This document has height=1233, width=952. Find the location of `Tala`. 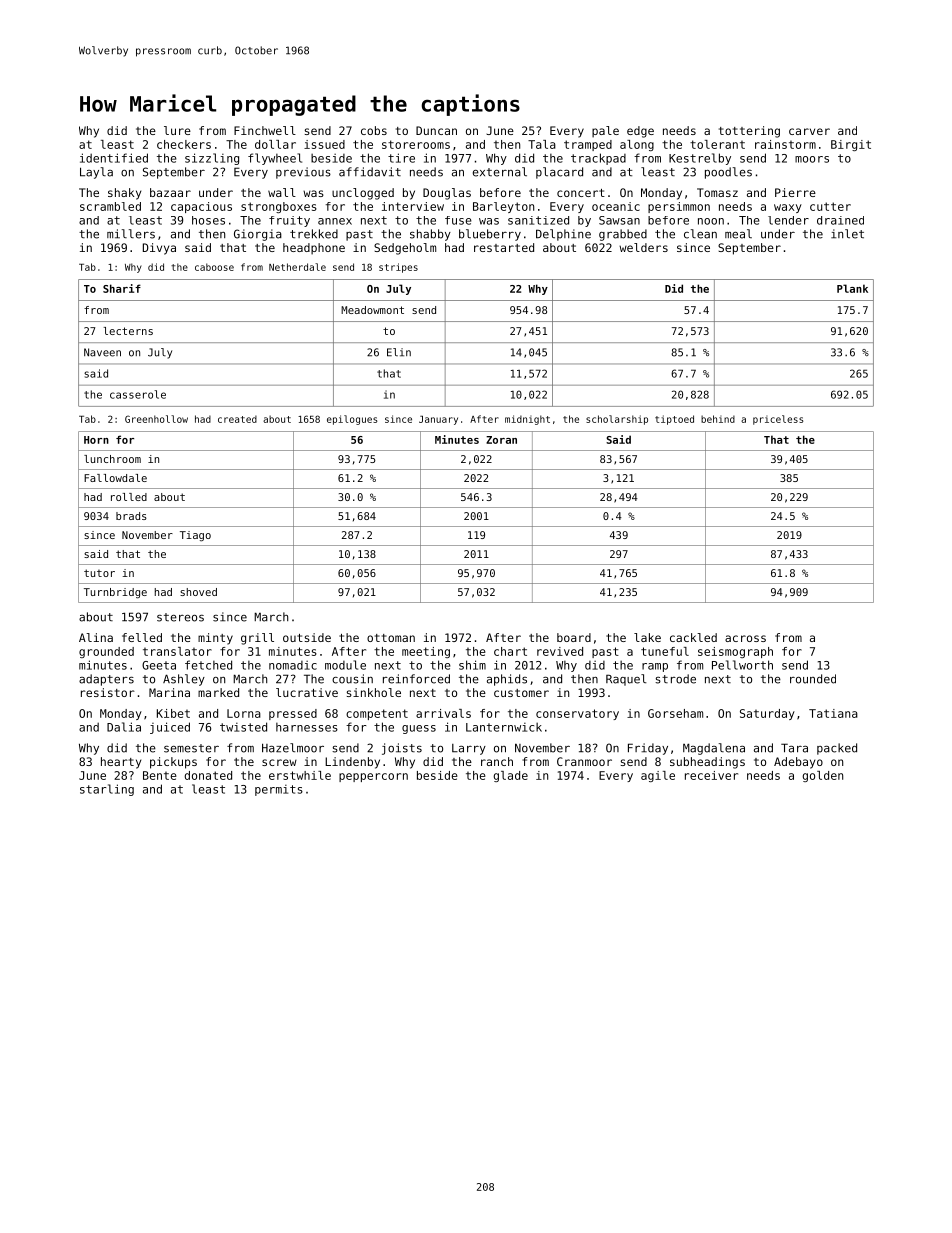

Tala is located at coordinates (542, 144).
